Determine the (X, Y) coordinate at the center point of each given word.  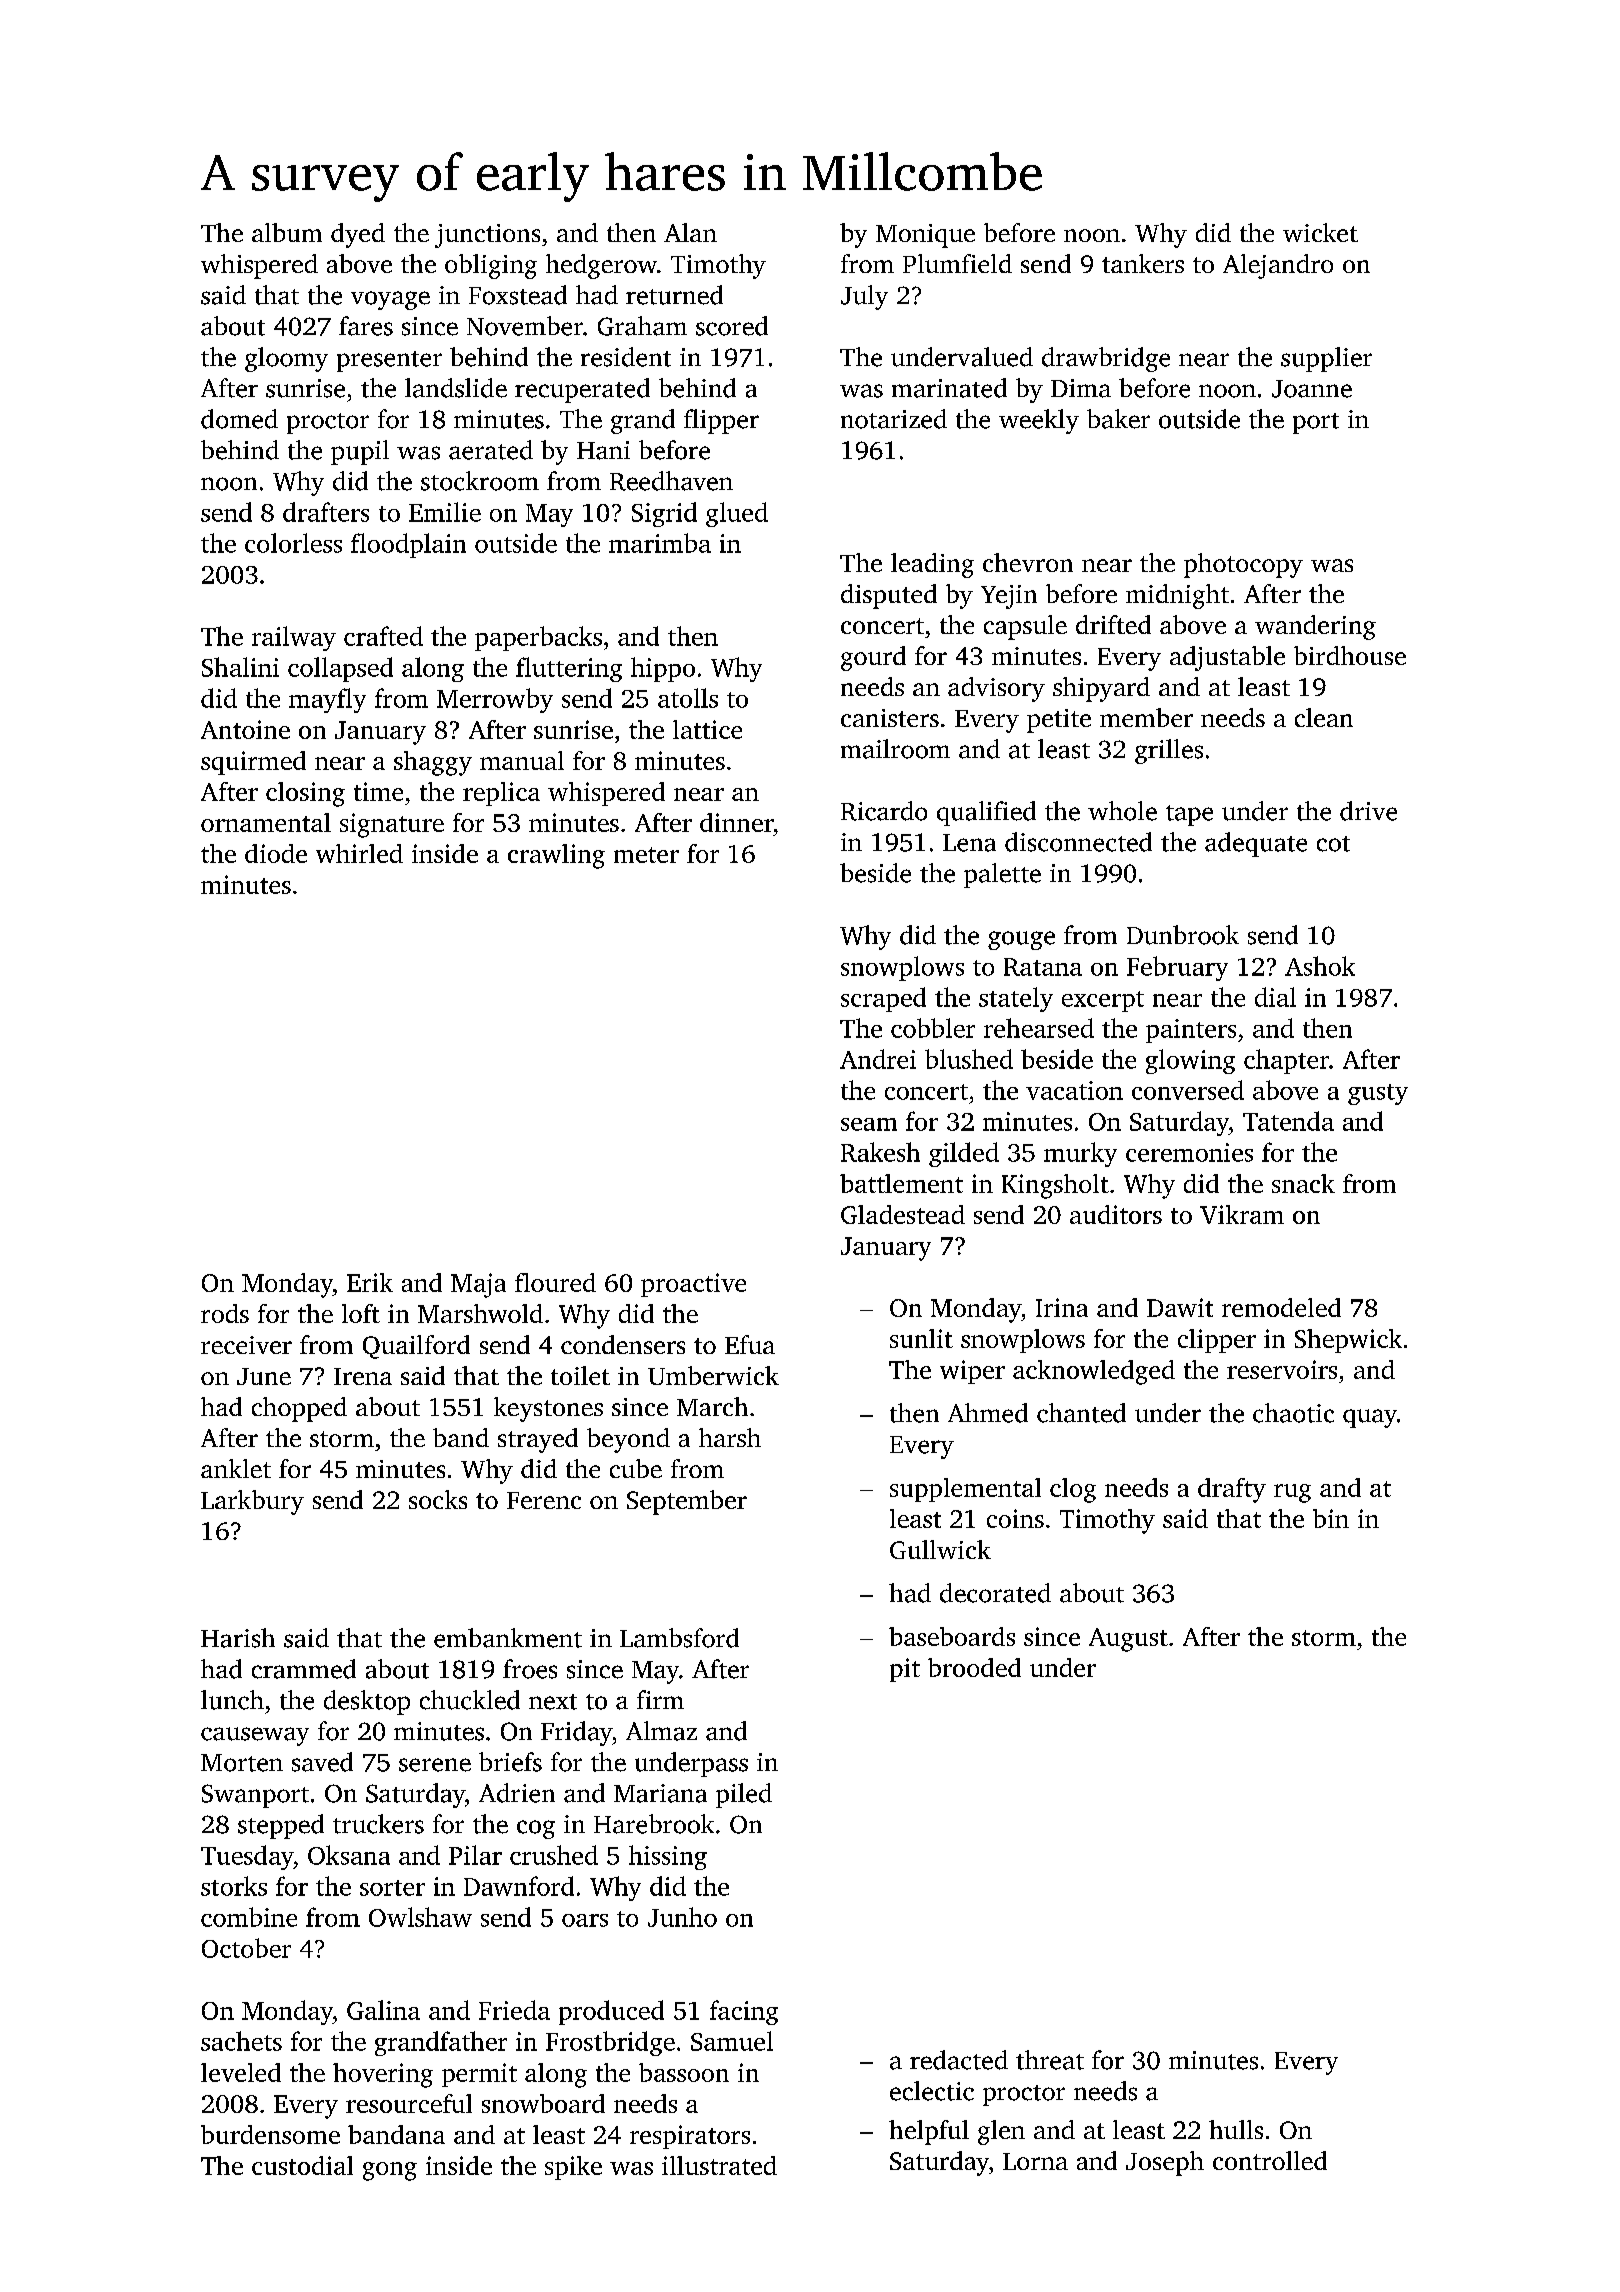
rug (1292, 1493)
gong (390, 2171)
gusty (1378, 1094)
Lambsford (679, 1638)
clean (1324, 717)
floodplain (408, 545)
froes (530, 1669)
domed (239, 419)
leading (932, 565)
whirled (359, 853)
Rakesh (880, 1152)
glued (737, 514)
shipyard (1101, 689)
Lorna (1035, 2161)
